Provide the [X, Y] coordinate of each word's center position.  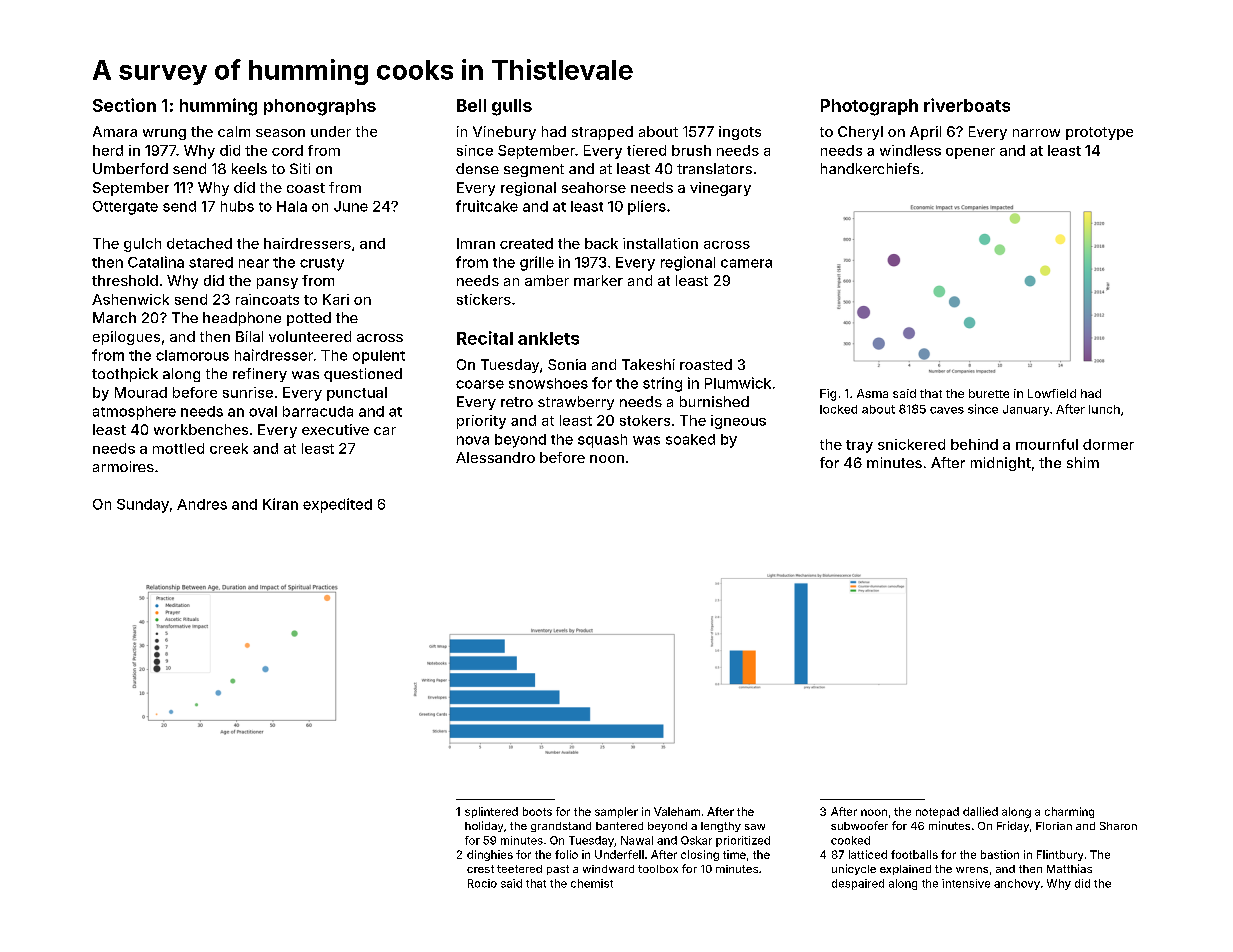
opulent [379, 357]
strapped [602, 133]
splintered [491, 812]
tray [859, 446]
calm [234, 131]
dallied [980, 811]
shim [1083, 462]
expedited [337, 505]
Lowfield [1052, 393]
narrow [1036, 133]
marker [598, 280]
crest [480, 869]
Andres [202, 504]
